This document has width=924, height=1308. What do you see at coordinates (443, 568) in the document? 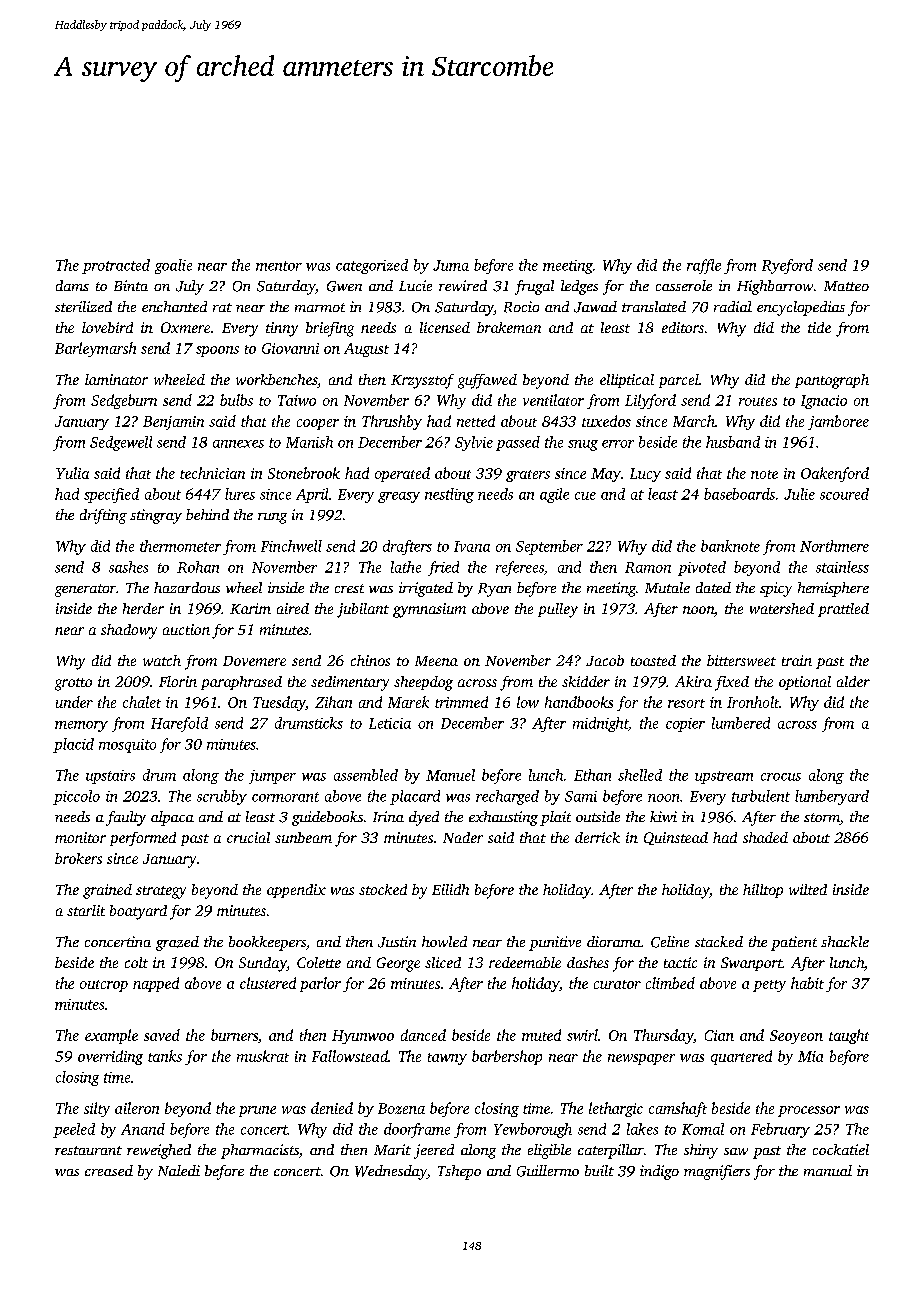
I see `fried` at bounding box center [443, 568].
